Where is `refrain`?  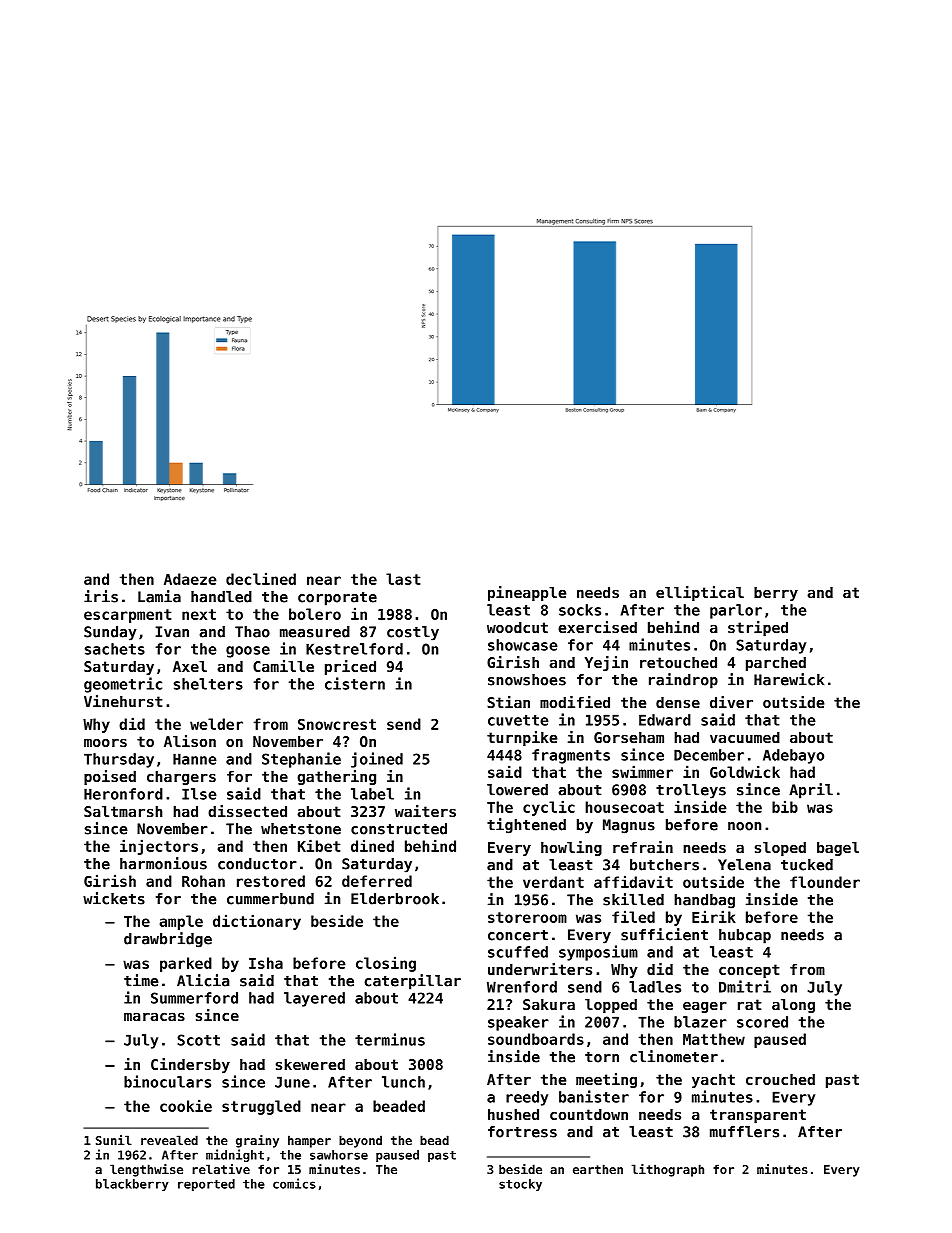
refrain is located at coordinates (643, 847).
